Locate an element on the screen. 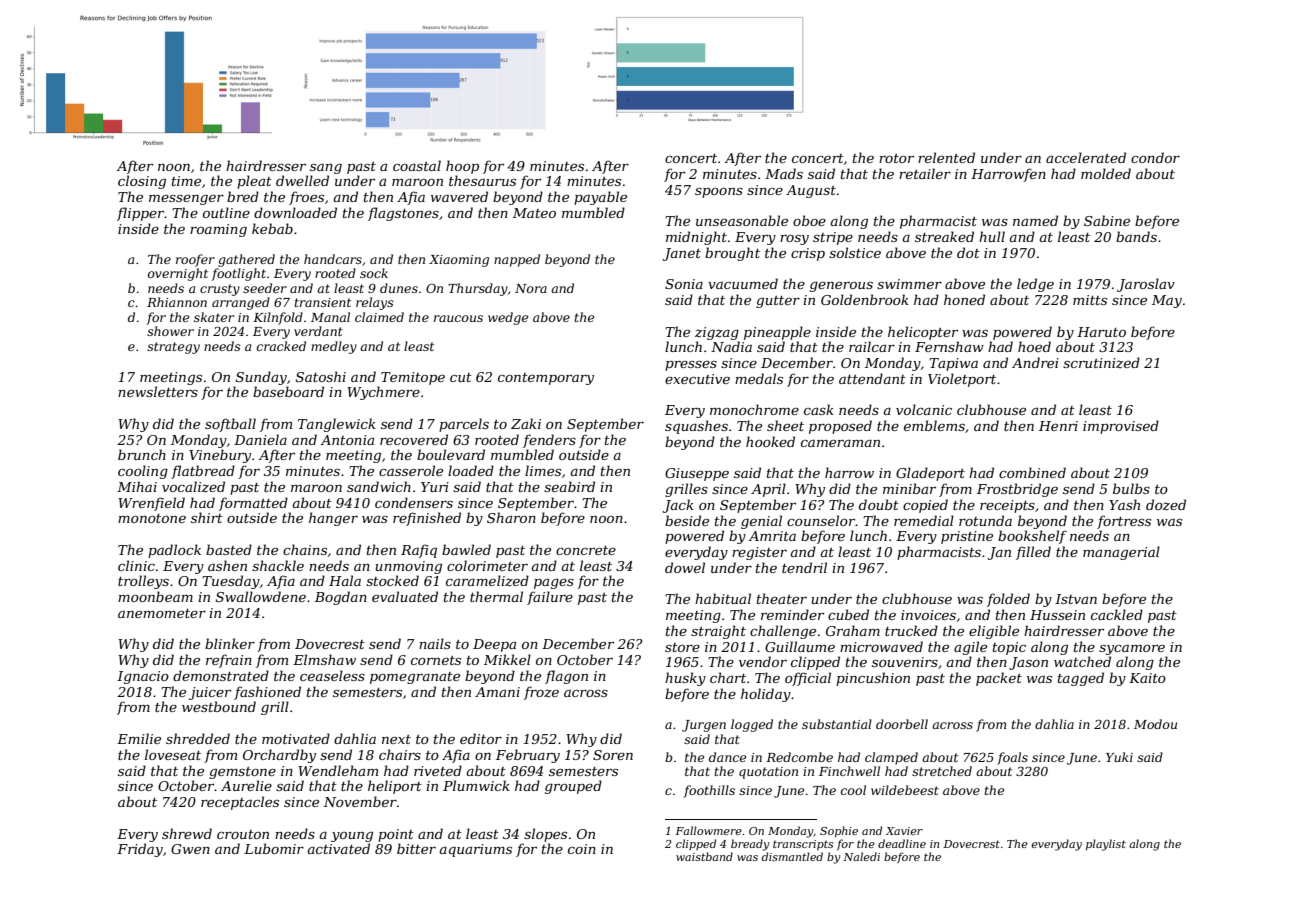 This screenshot has height=924, width=1308. spoons is located at coordinates (719, 193).
